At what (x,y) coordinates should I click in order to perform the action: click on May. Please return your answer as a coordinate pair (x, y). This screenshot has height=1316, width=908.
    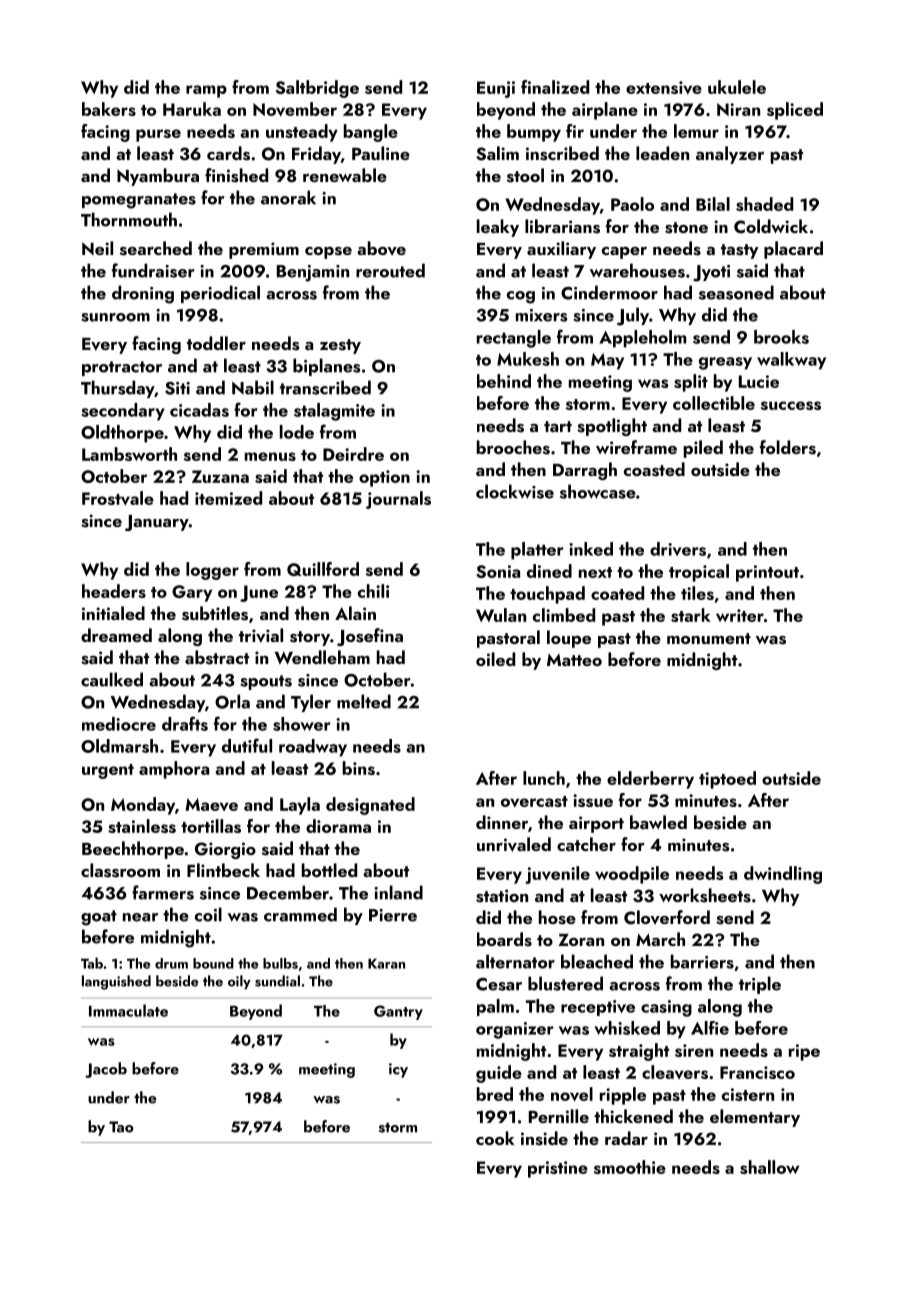
    Looking at the image, I should click on (607, 361).
